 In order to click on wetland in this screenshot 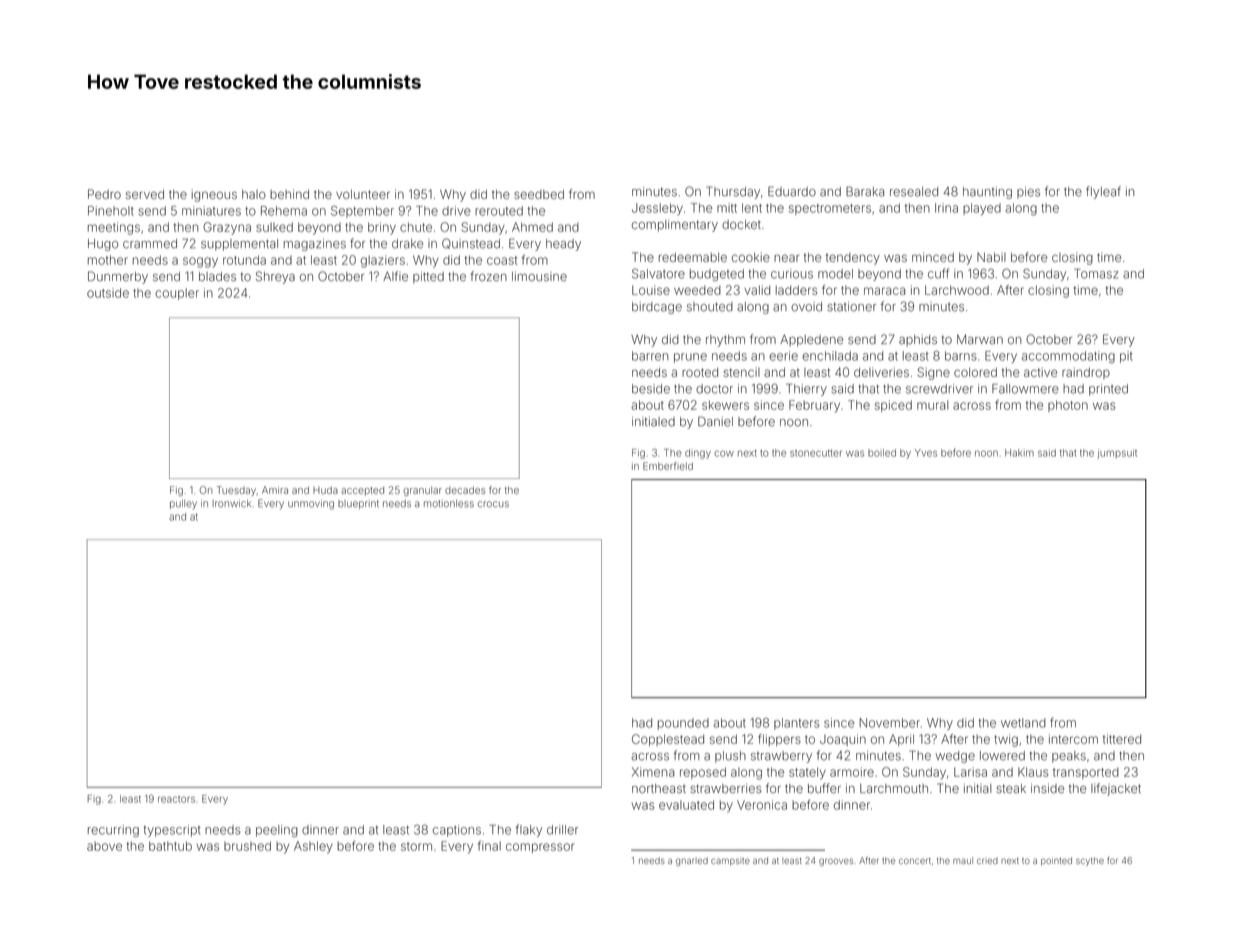, I will do `click(1023, 723)`.
